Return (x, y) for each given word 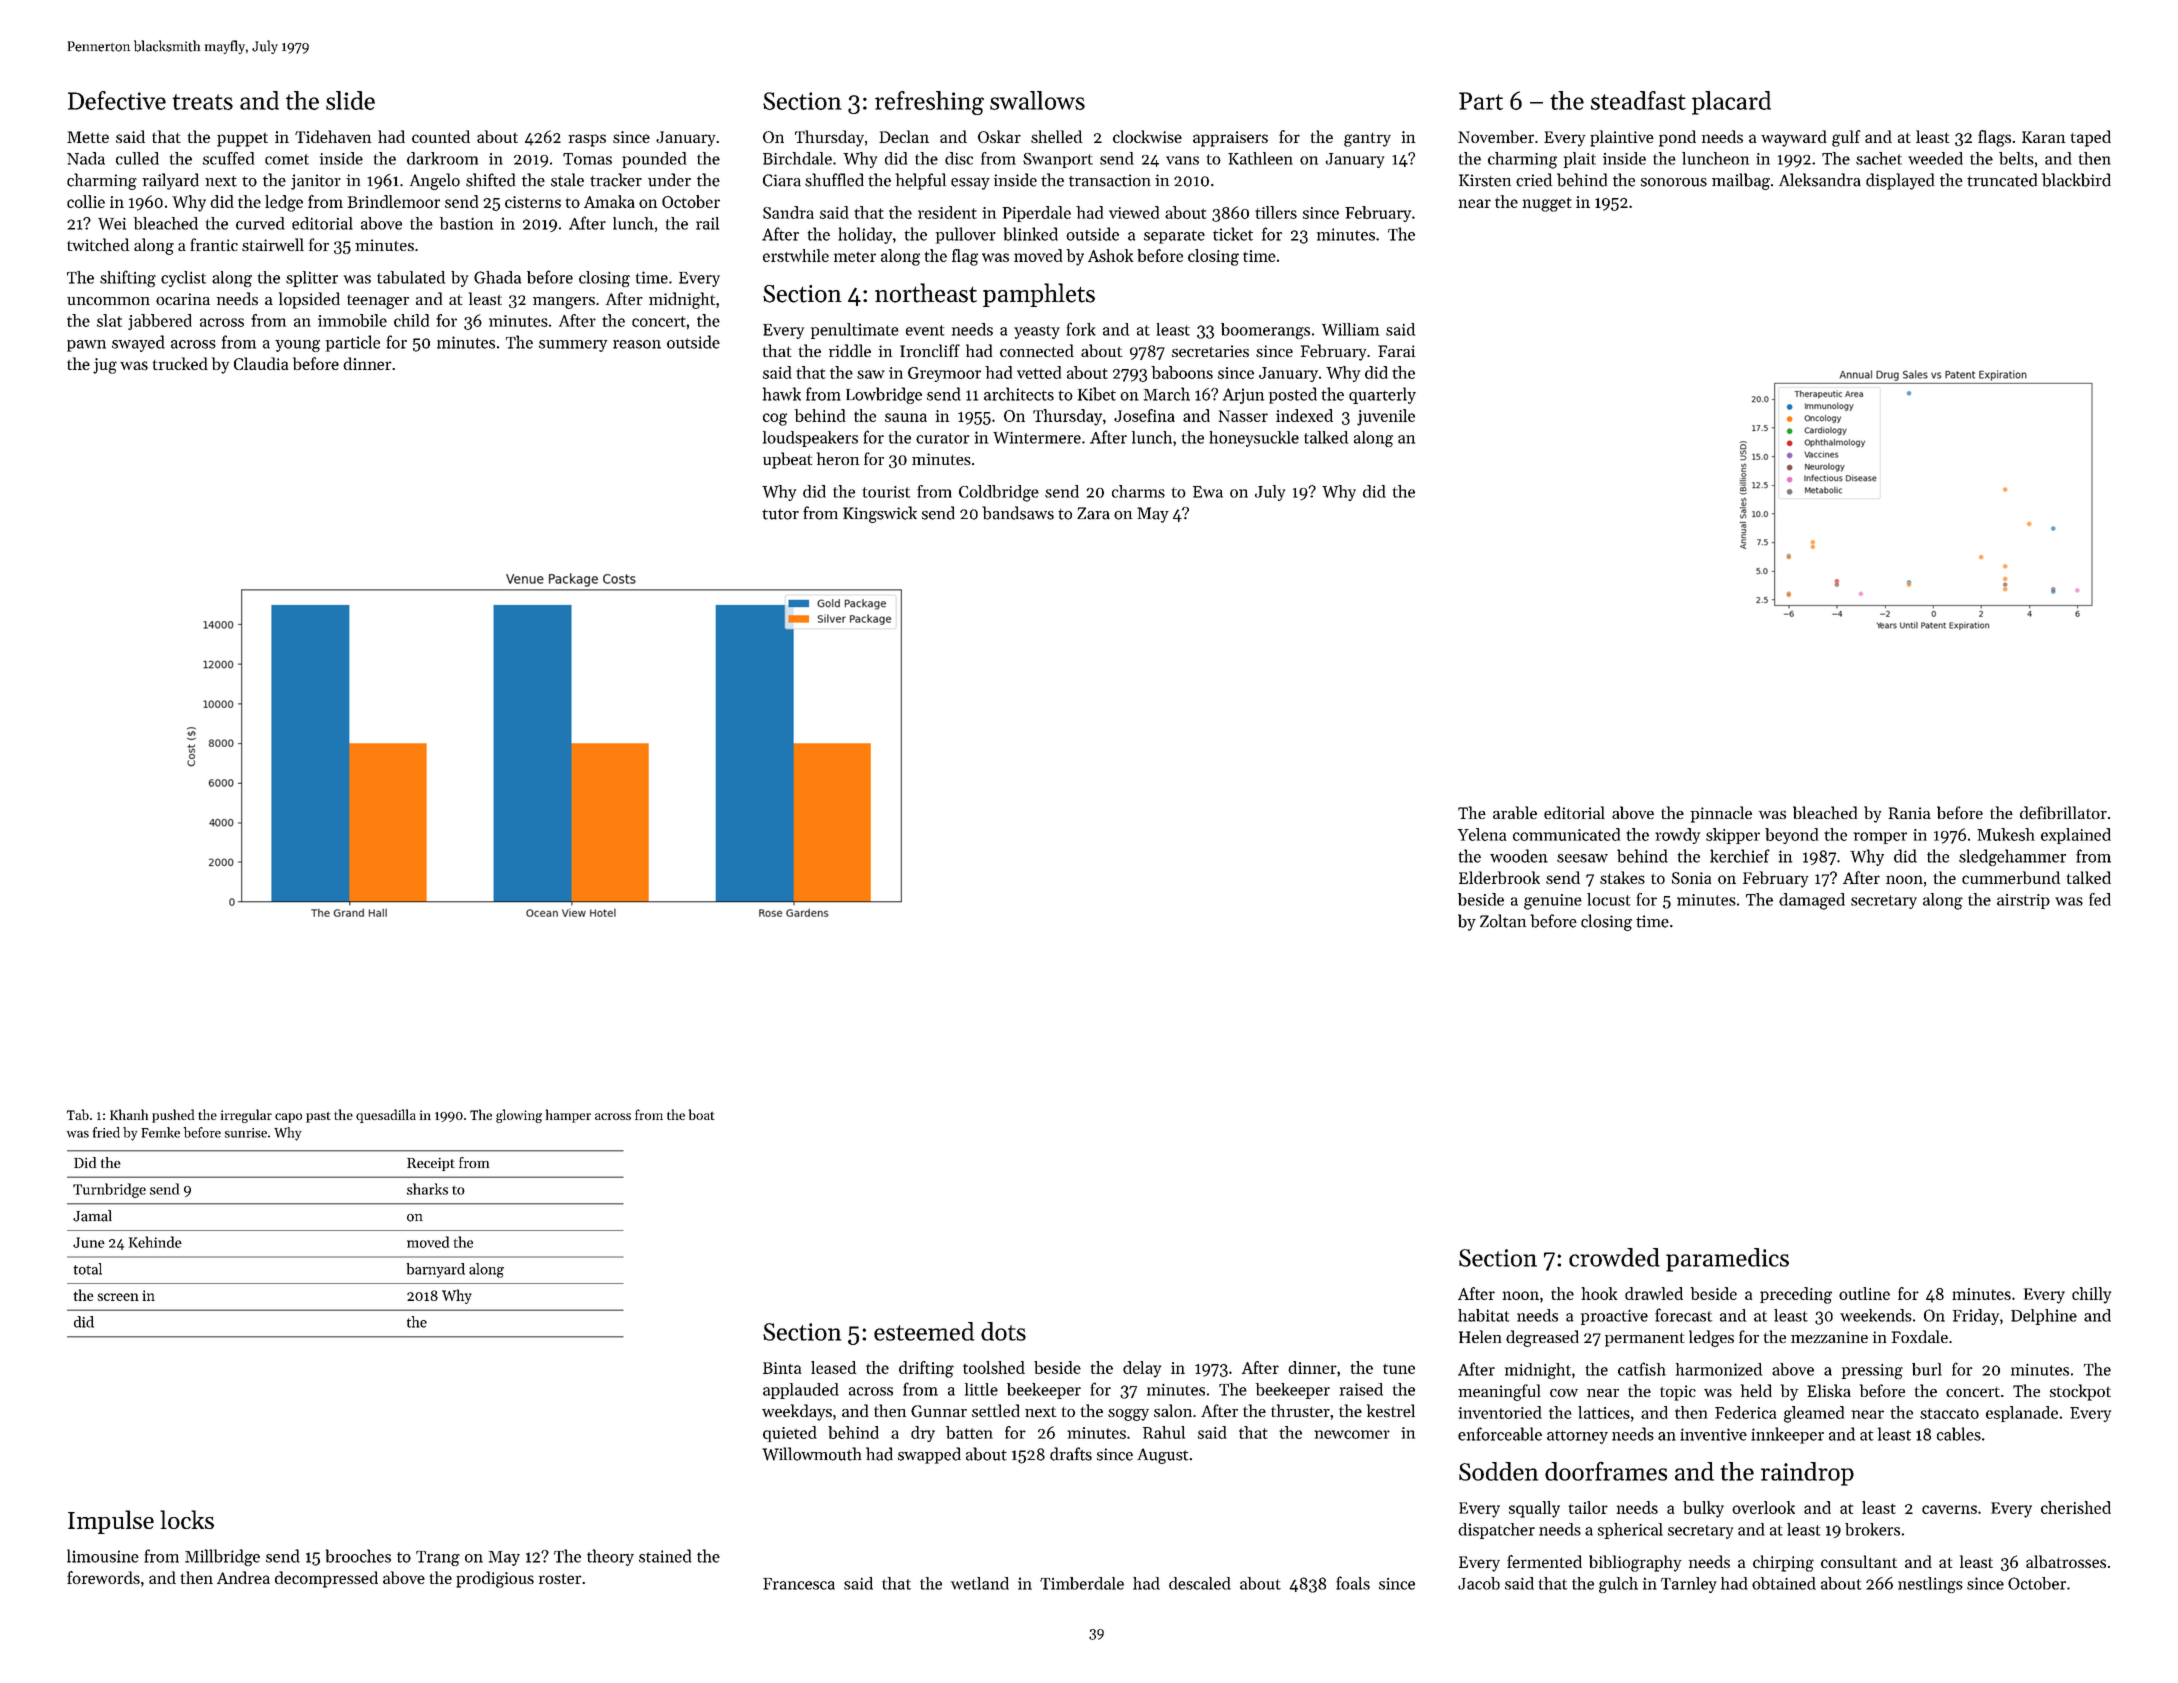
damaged (1812, 901)
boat (702, 1114)
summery (573, 346)
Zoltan (1503, 921)
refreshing (929, 103)
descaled (1200, 1583)
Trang (438, 1558)
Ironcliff (930, 350)
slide (350, 100)
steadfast (1638, 100)
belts (2016, 158)
